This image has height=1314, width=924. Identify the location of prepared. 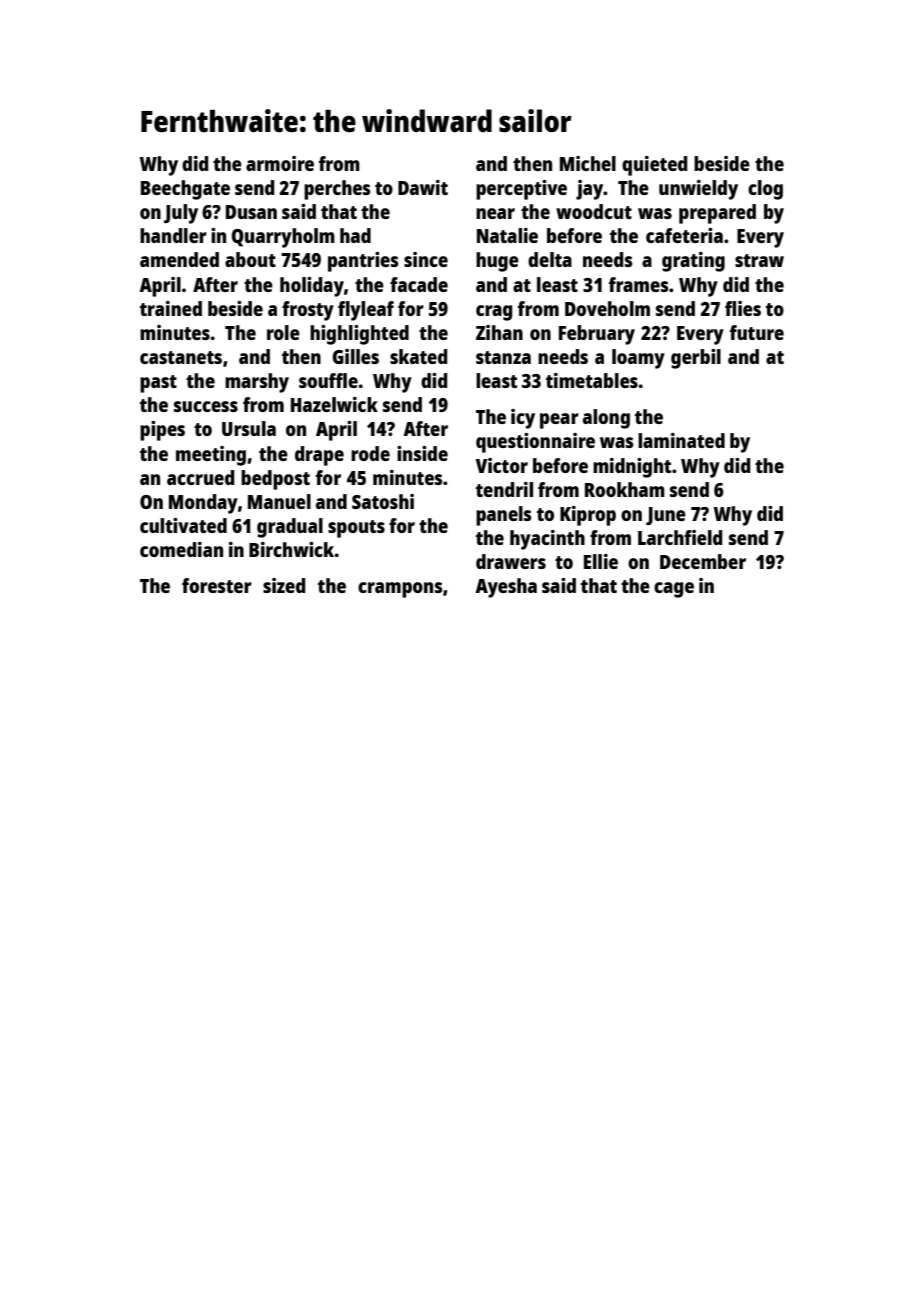
(717, 214).
